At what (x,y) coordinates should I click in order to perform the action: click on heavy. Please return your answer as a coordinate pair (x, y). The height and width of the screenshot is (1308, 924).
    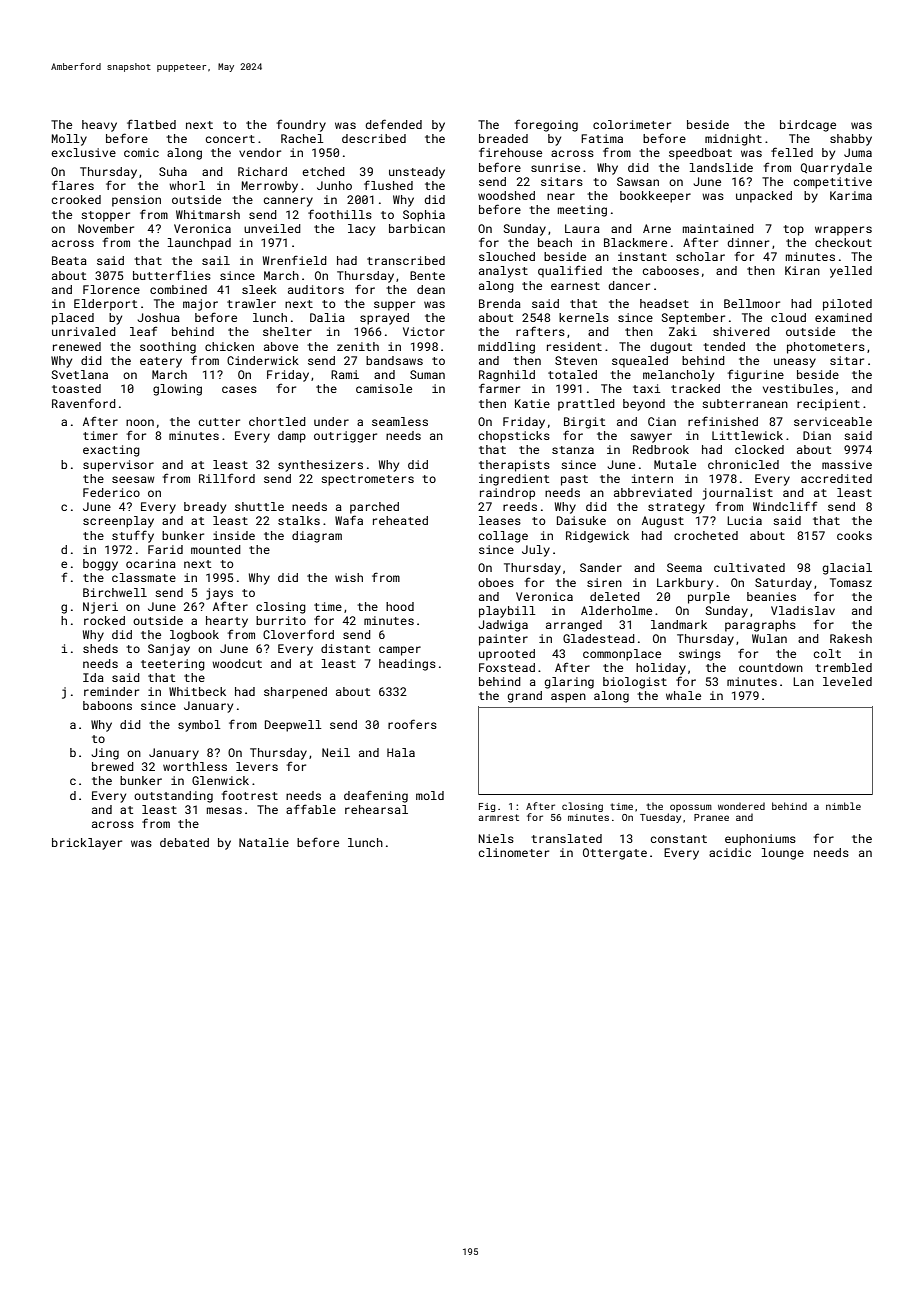
    Looking at the image, I should click on (99, 126).
